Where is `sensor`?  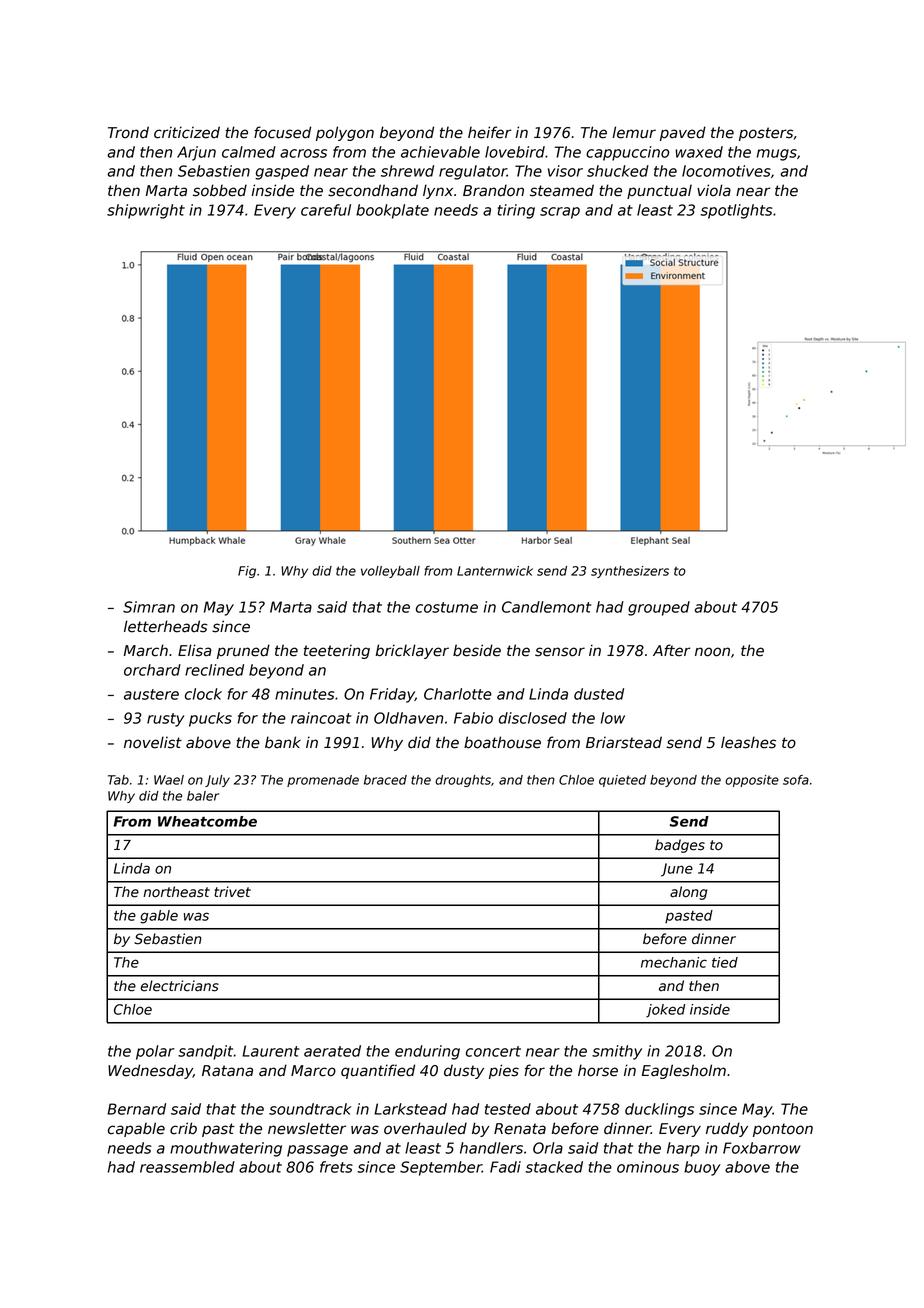
sensor is located at coordinates (560, 652).
